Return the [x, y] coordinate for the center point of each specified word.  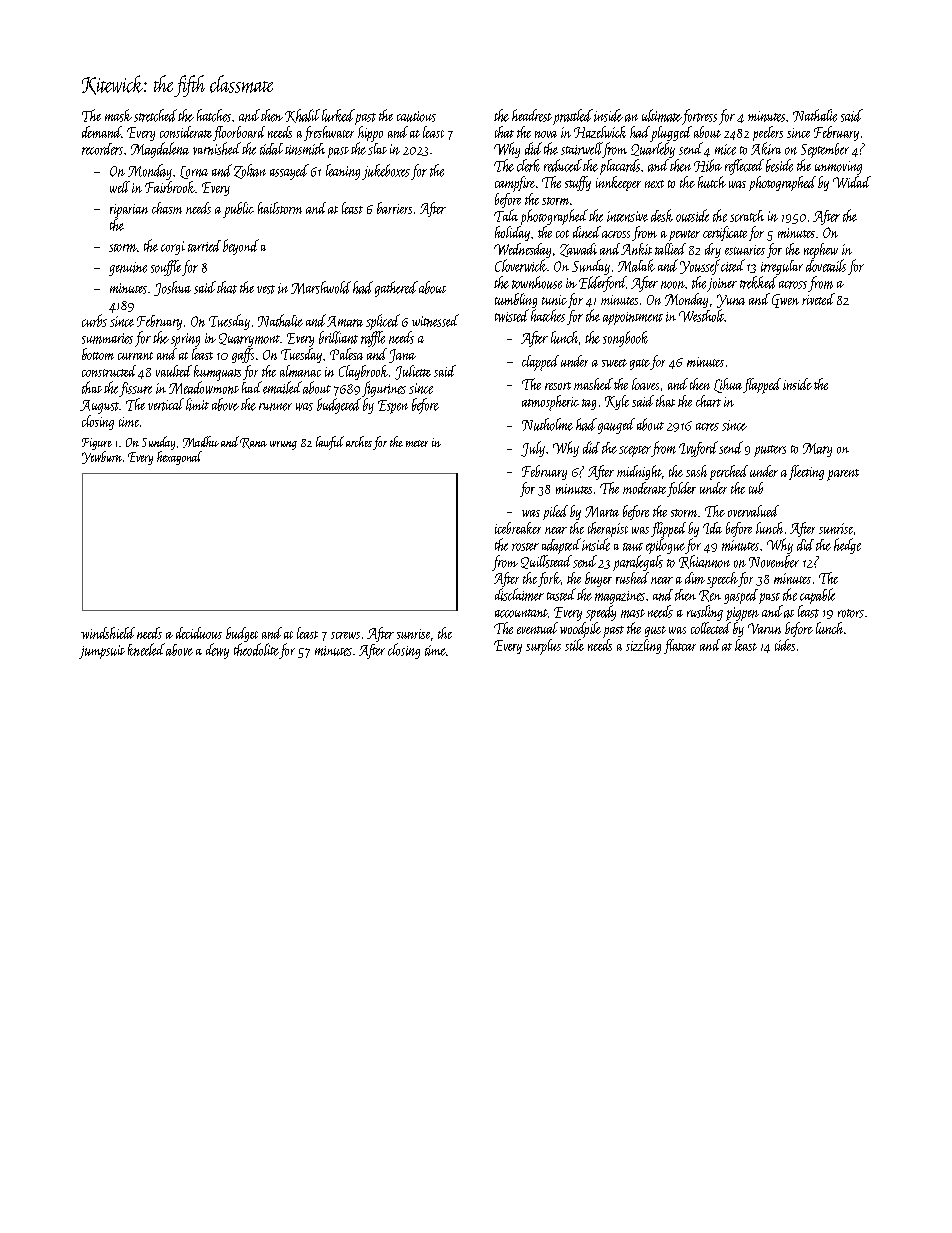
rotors [851, 613]
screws [345, 635]
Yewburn [102, 457]
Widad [852, 182]
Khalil [302, 116]
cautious [416, 116]
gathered [396, 289]
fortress [699, 117]
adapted [561, 546]
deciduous [199, 633]
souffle [166, 268]
